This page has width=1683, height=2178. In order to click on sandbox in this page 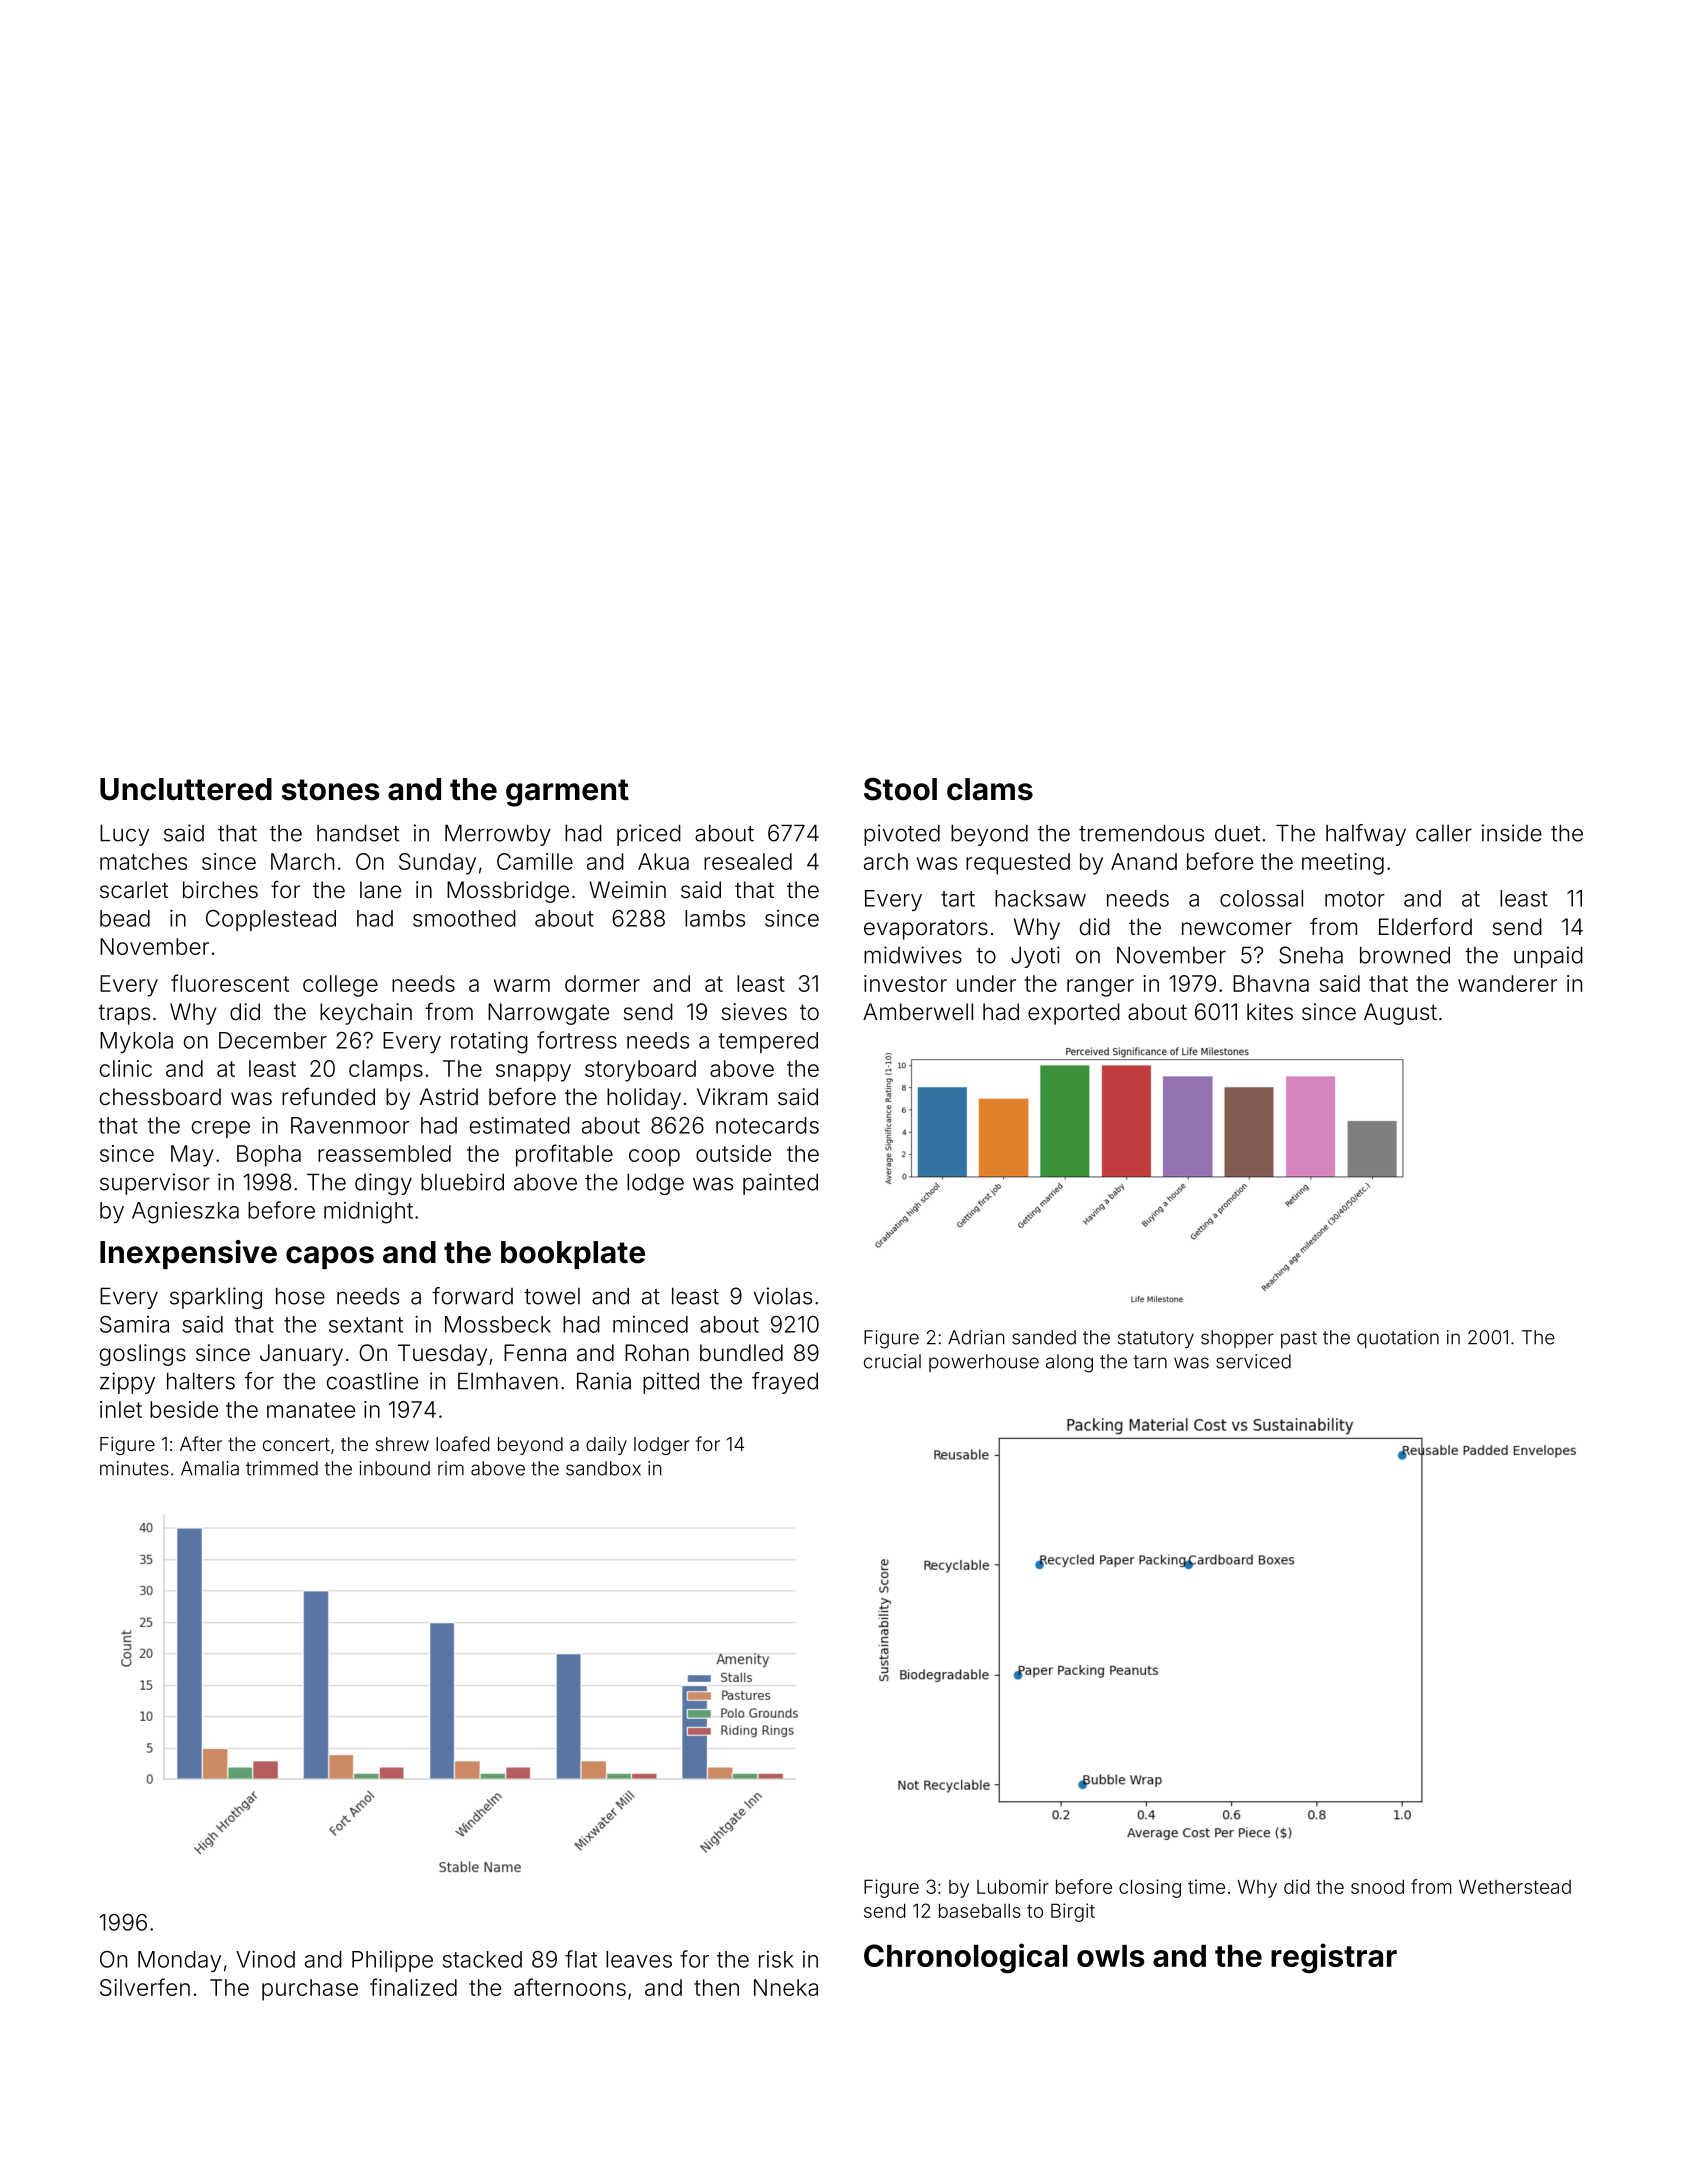, I will do `click(603, 1468)`.
